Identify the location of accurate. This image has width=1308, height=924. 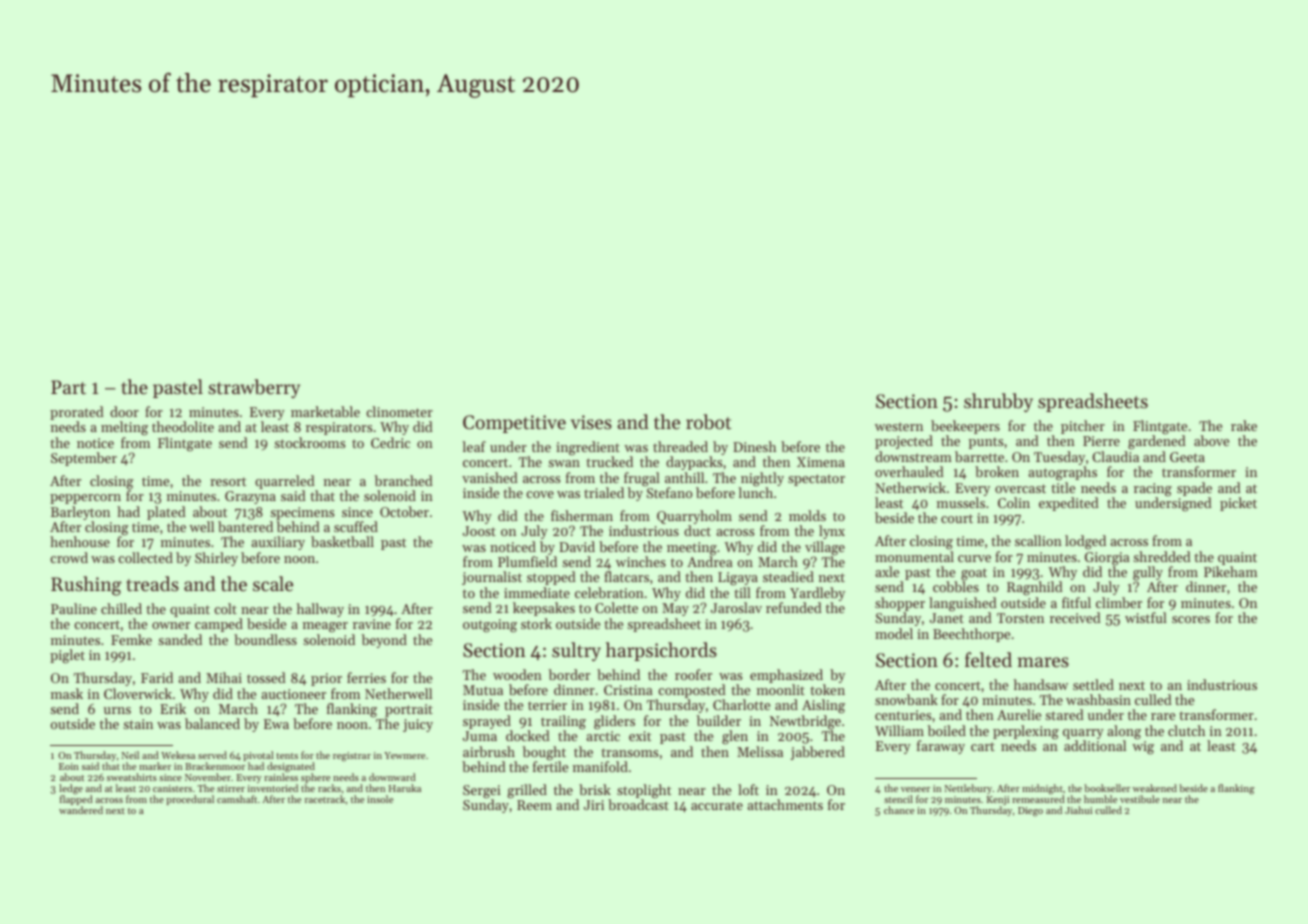
(717, 805).
